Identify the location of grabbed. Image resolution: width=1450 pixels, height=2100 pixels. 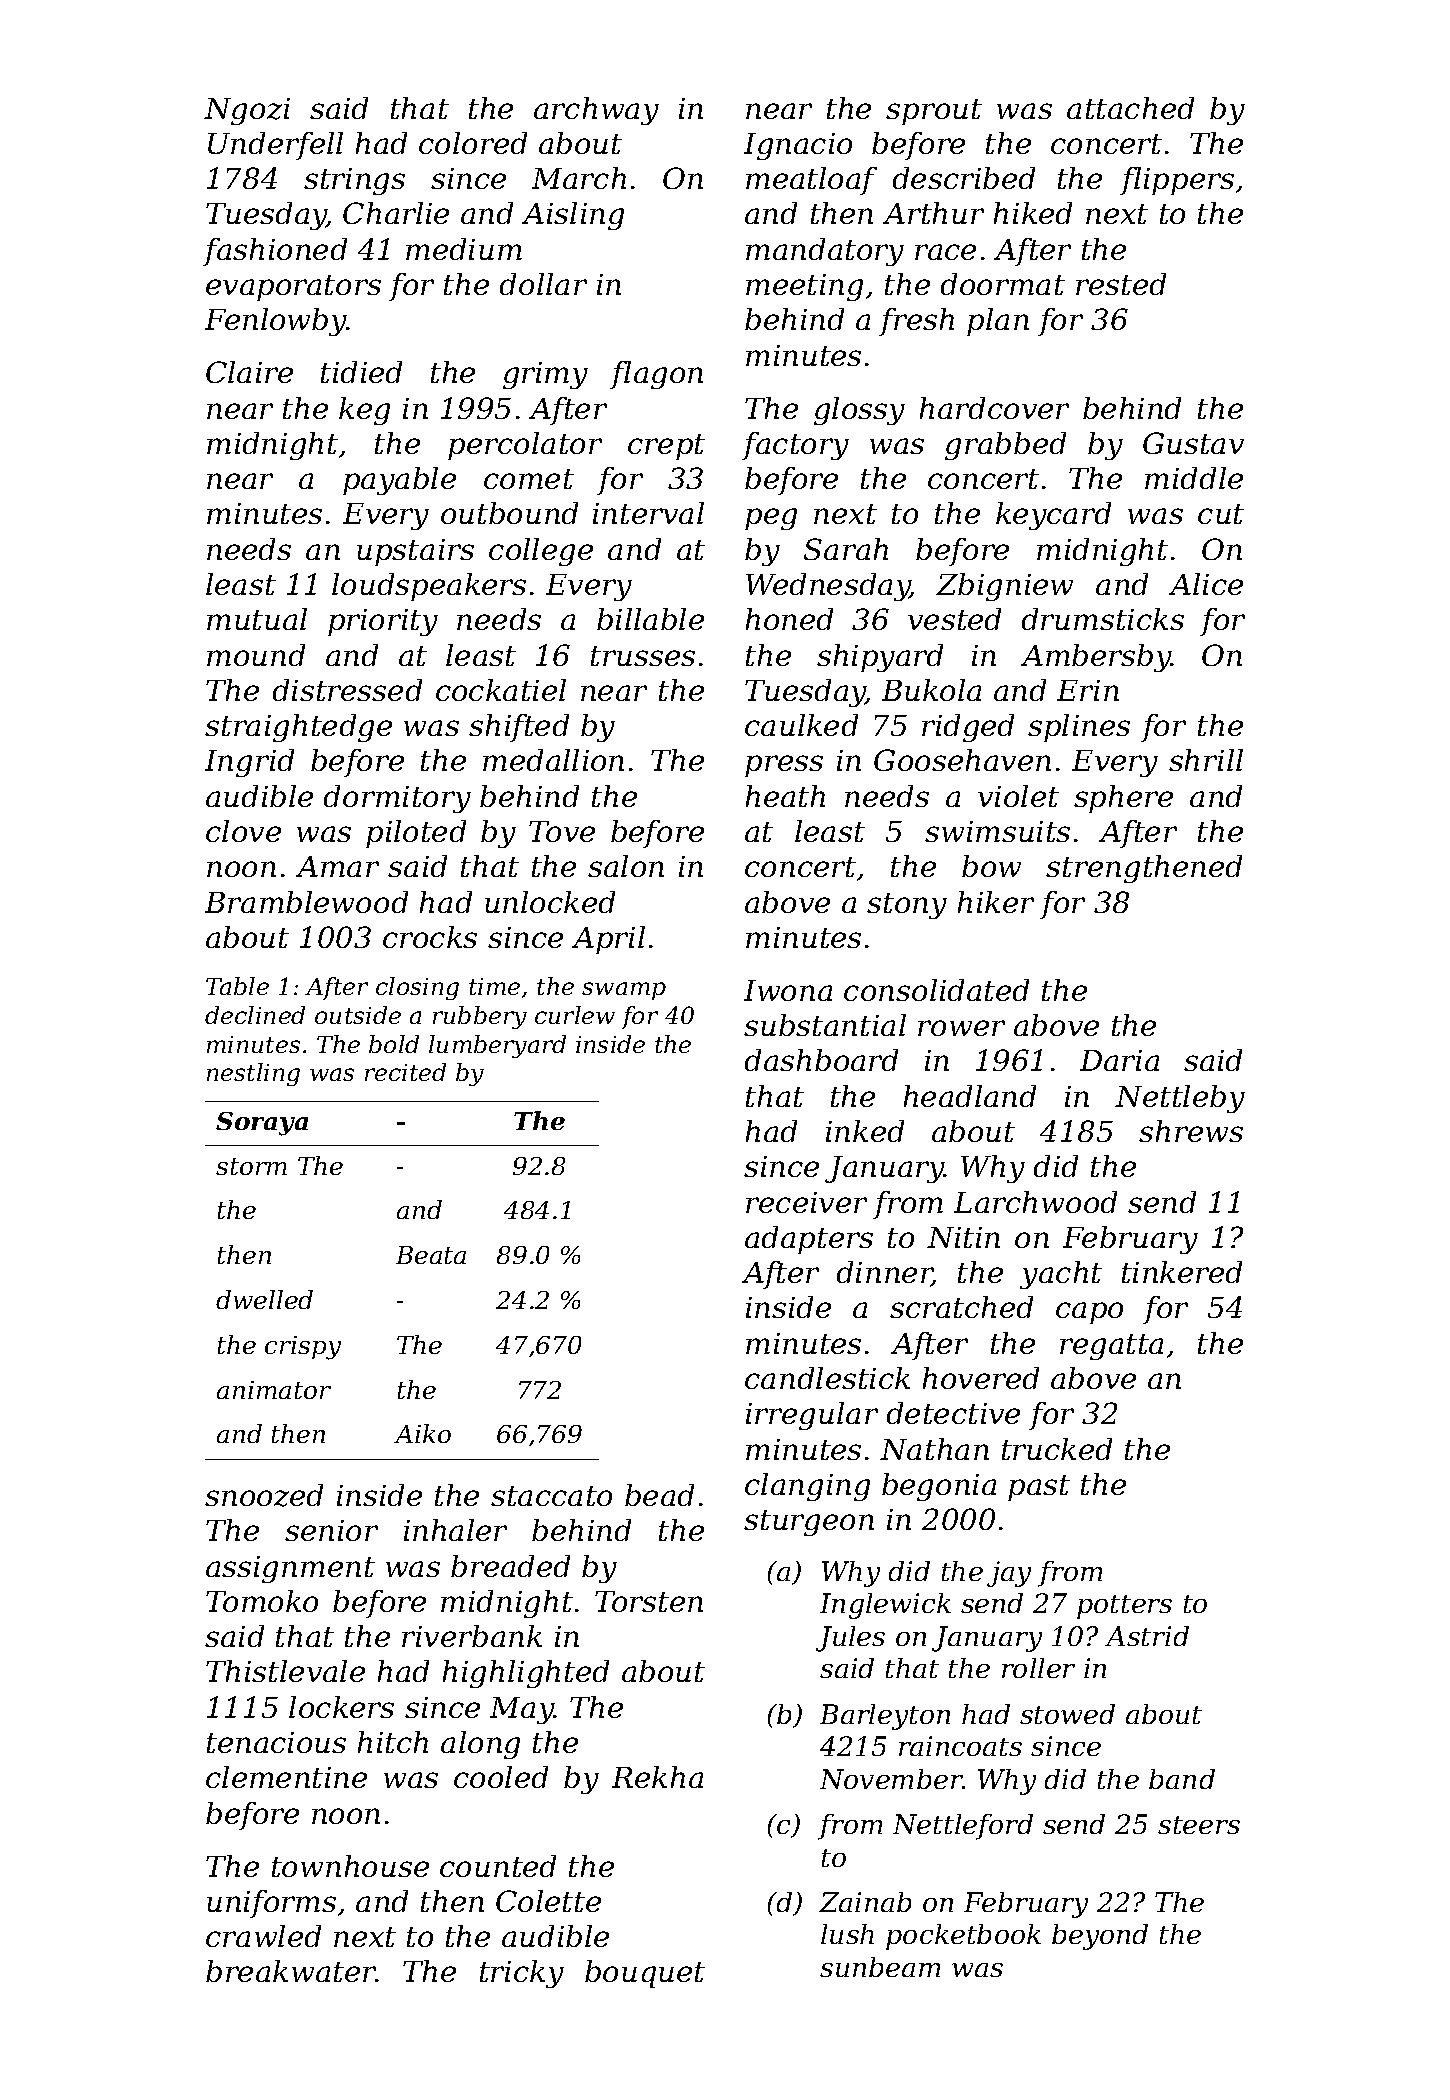
(1005, 446).
